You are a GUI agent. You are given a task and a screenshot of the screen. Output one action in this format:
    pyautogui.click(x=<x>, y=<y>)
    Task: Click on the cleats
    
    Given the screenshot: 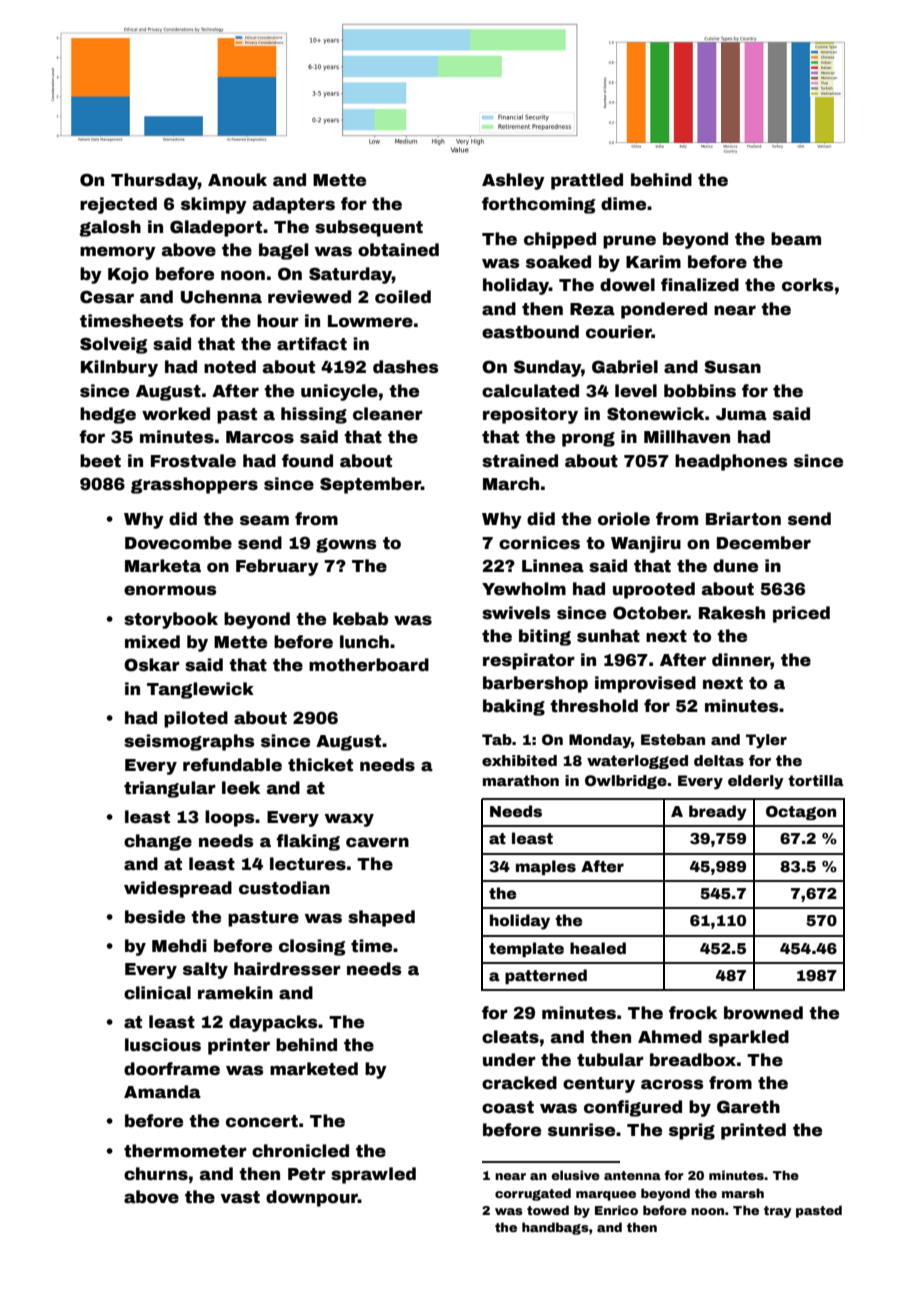 What is the action you would take?
    pyautogui.click(x=510, y=1037)
